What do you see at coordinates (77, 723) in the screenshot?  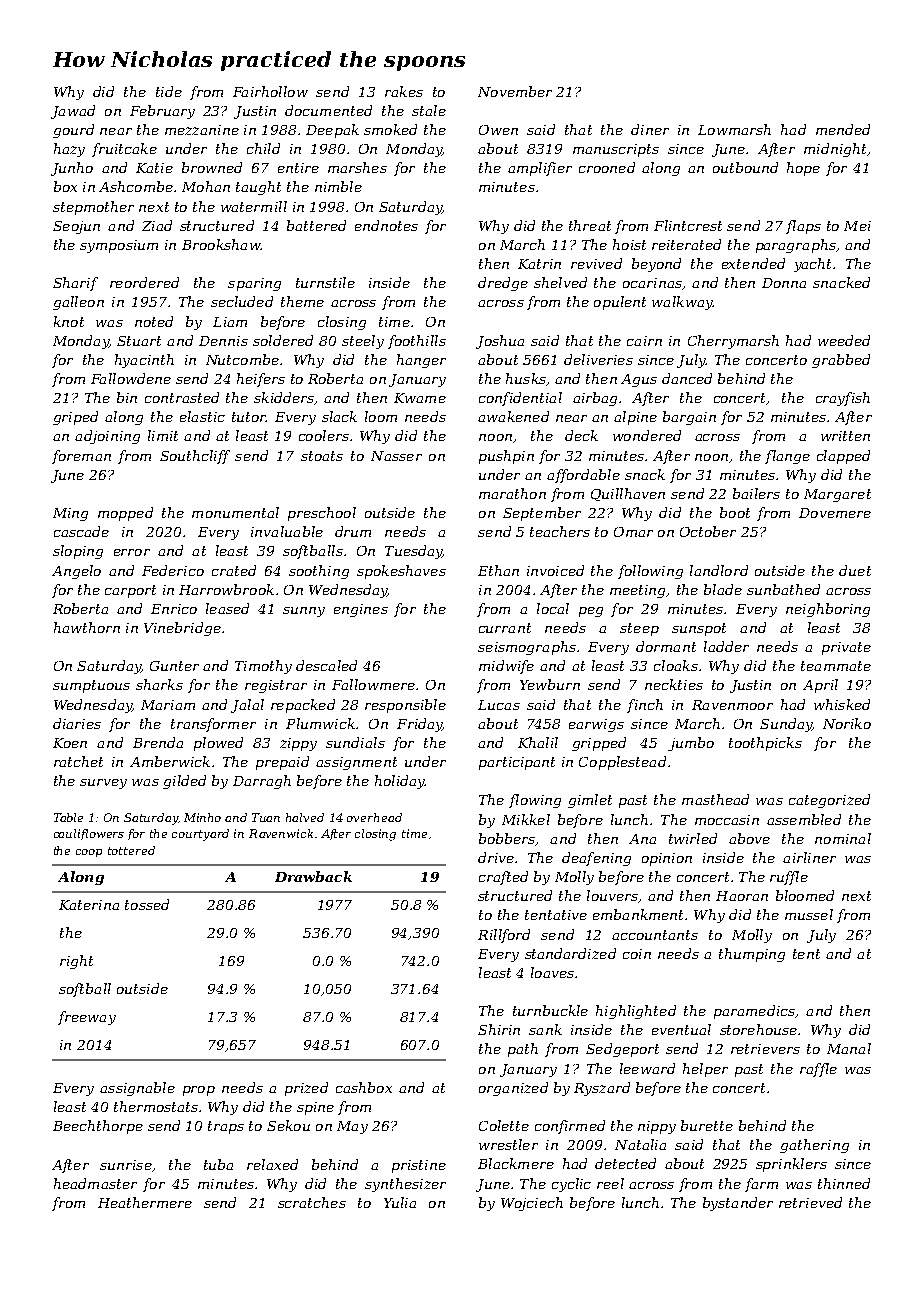 I see `diaries` at bounding box center [77, 723].
